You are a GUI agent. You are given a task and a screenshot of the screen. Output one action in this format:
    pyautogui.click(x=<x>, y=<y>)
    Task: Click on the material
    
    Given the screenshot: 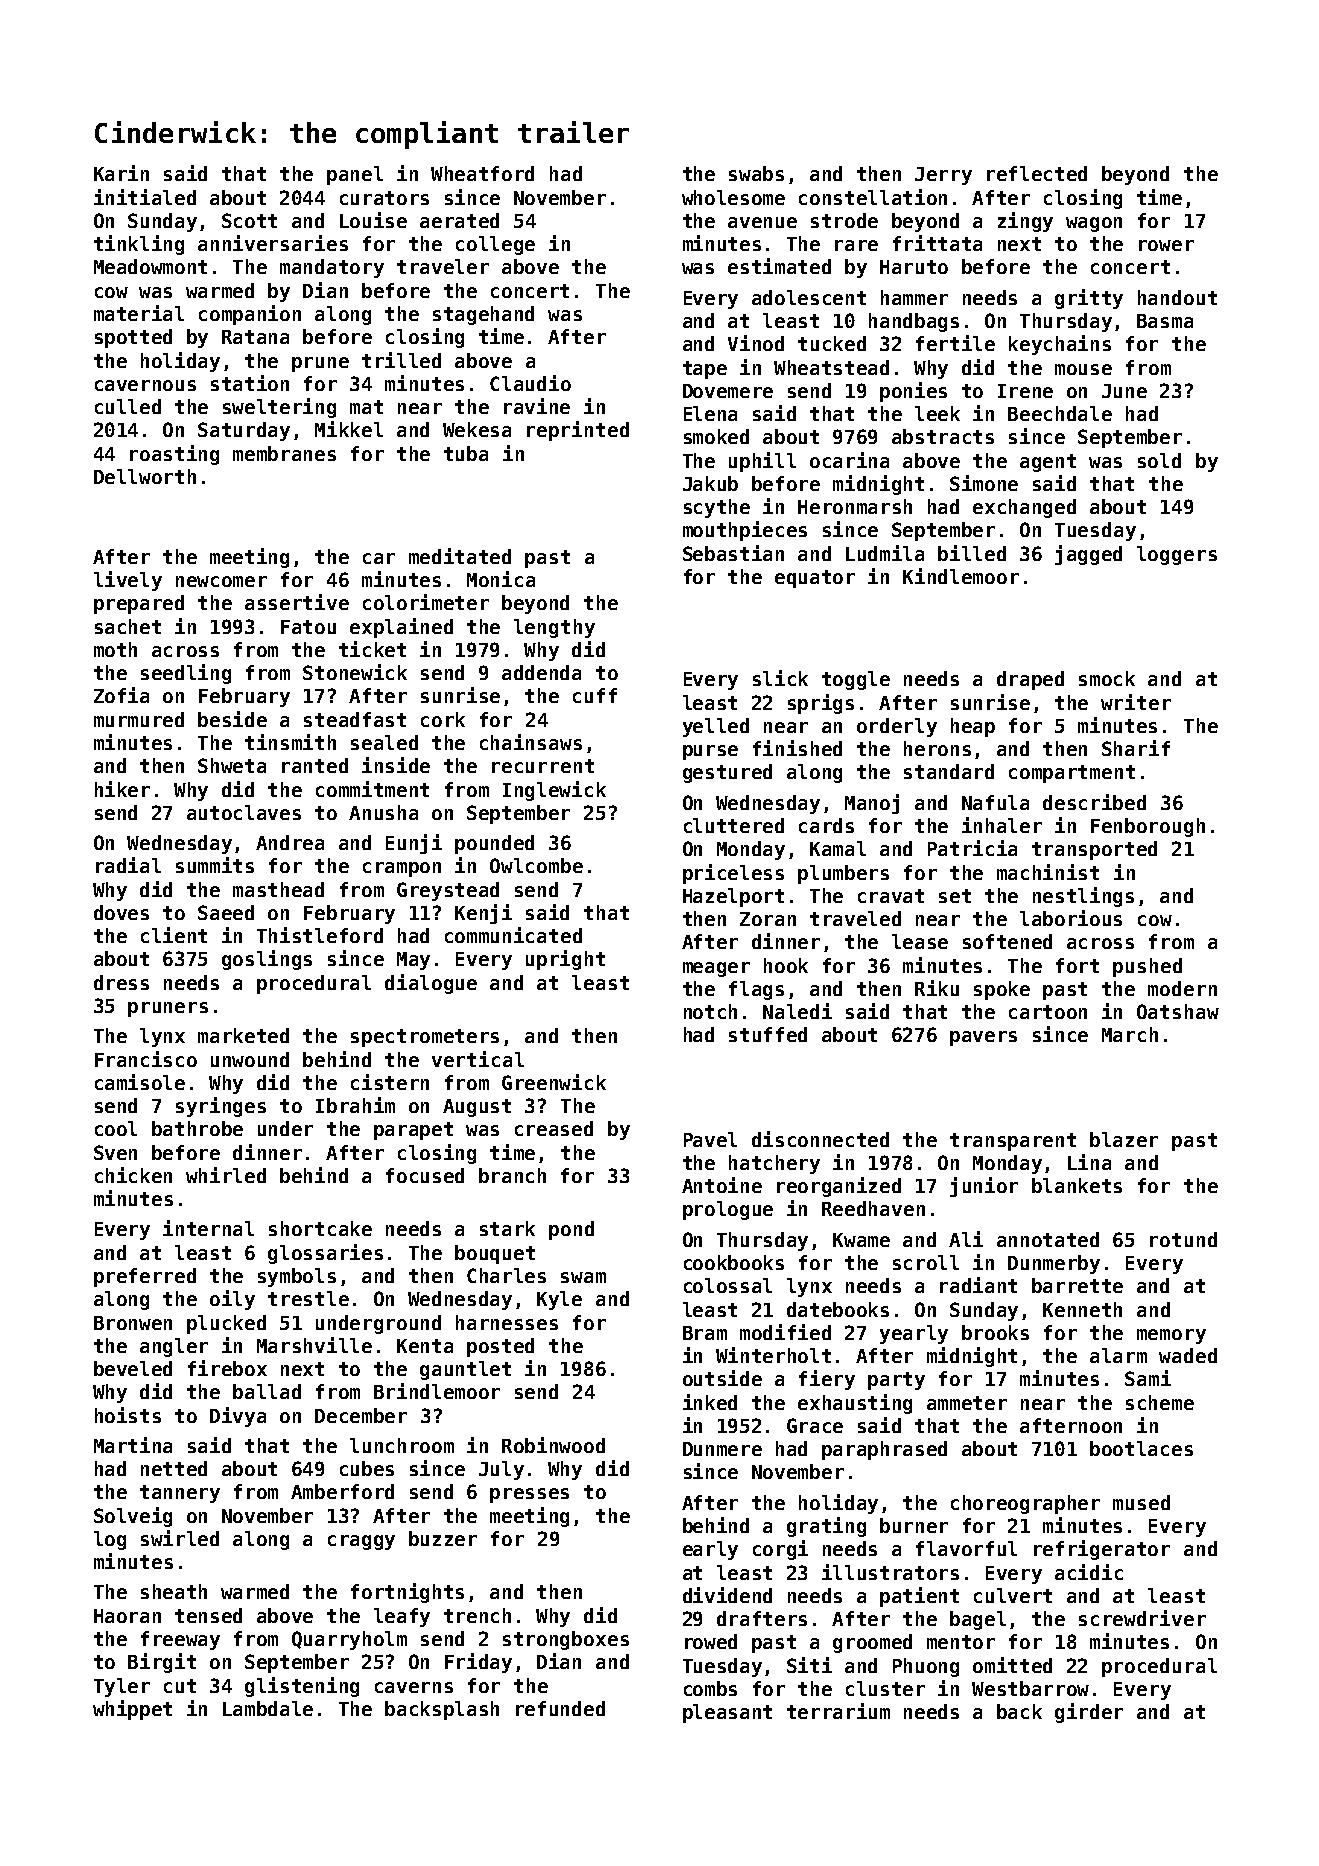 What is the action you would take?
    pyautogui.click(x=139, y=313)
